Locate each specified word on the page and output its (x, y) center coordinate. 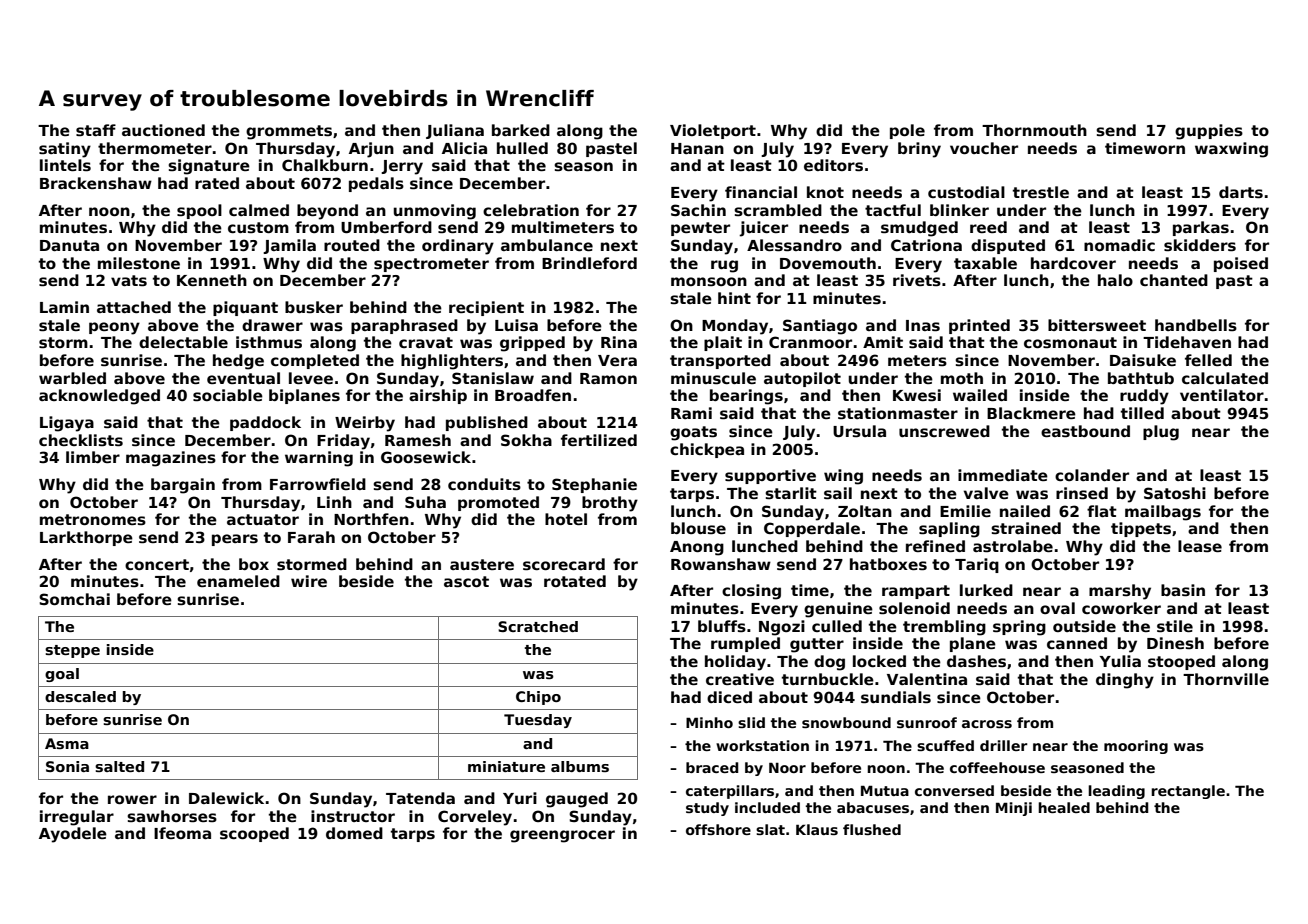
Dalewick (226, 798)
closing (751, 592)
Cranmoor (810, 342)
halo (1115, 280)
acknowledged (99, 397)
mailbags (1163, 513)
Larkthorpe (86, 538)
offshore (718, 829)
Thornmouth (1034, 130)
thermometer (155, 148)
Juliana (455, 131)
